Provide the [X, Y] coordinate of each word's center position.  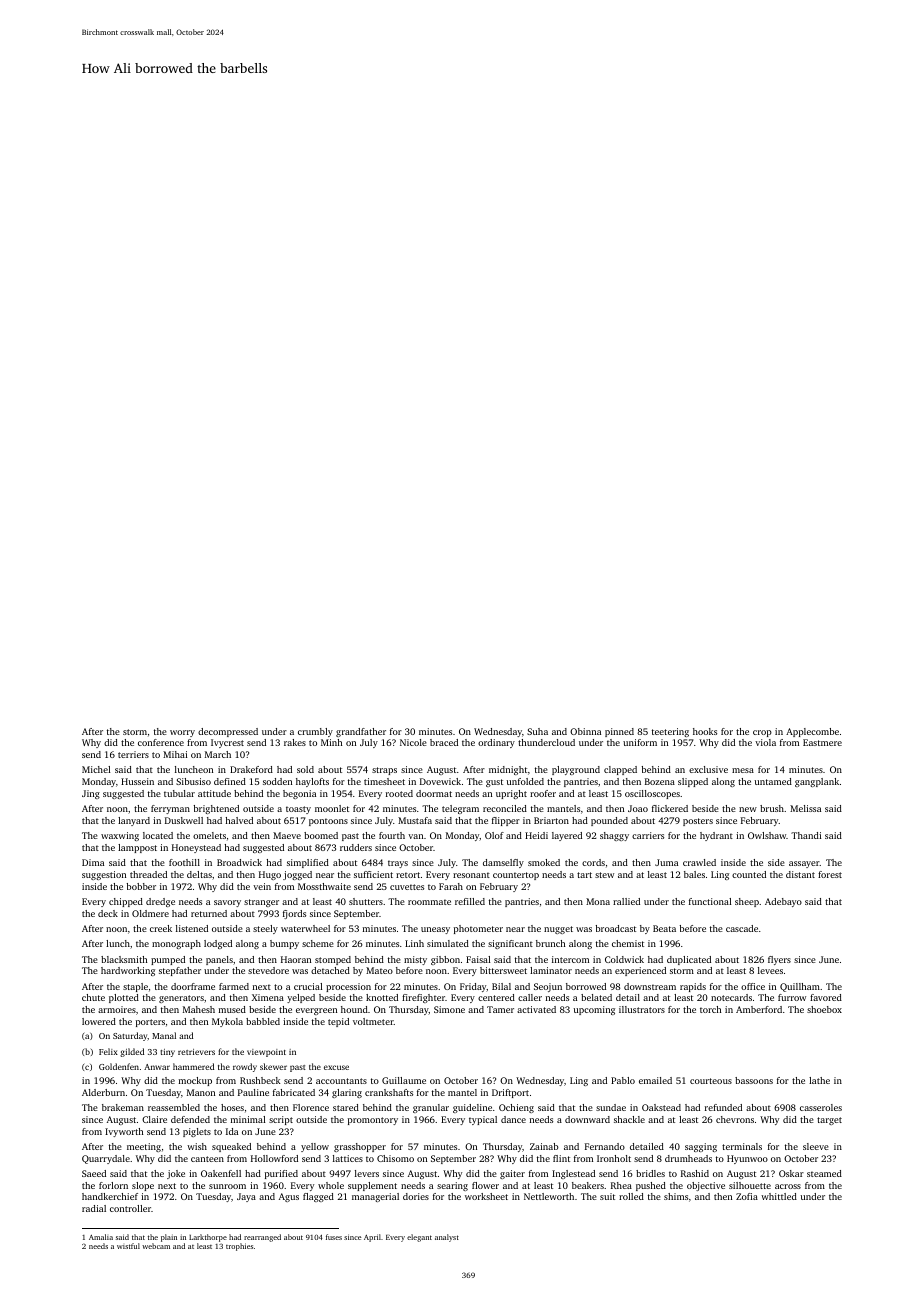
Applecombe [812, 732]
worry [182, 733]
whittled [779, 1196]
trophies [239, 1247]
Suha [537, 731]
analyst [447, 1238]
